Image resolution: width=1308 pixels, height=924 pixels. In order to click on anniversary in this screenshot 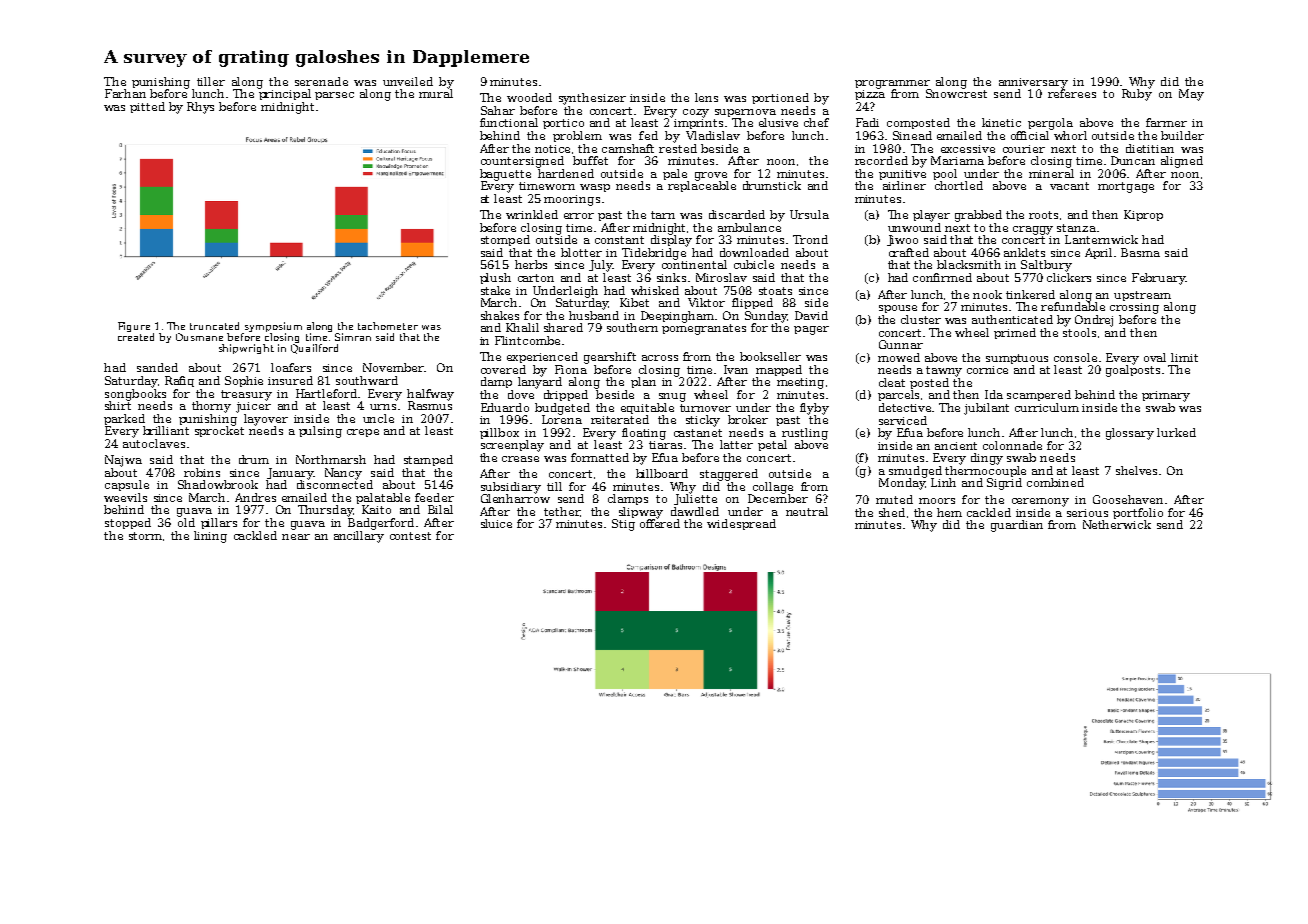, I will do `click(1033, 83)`.
